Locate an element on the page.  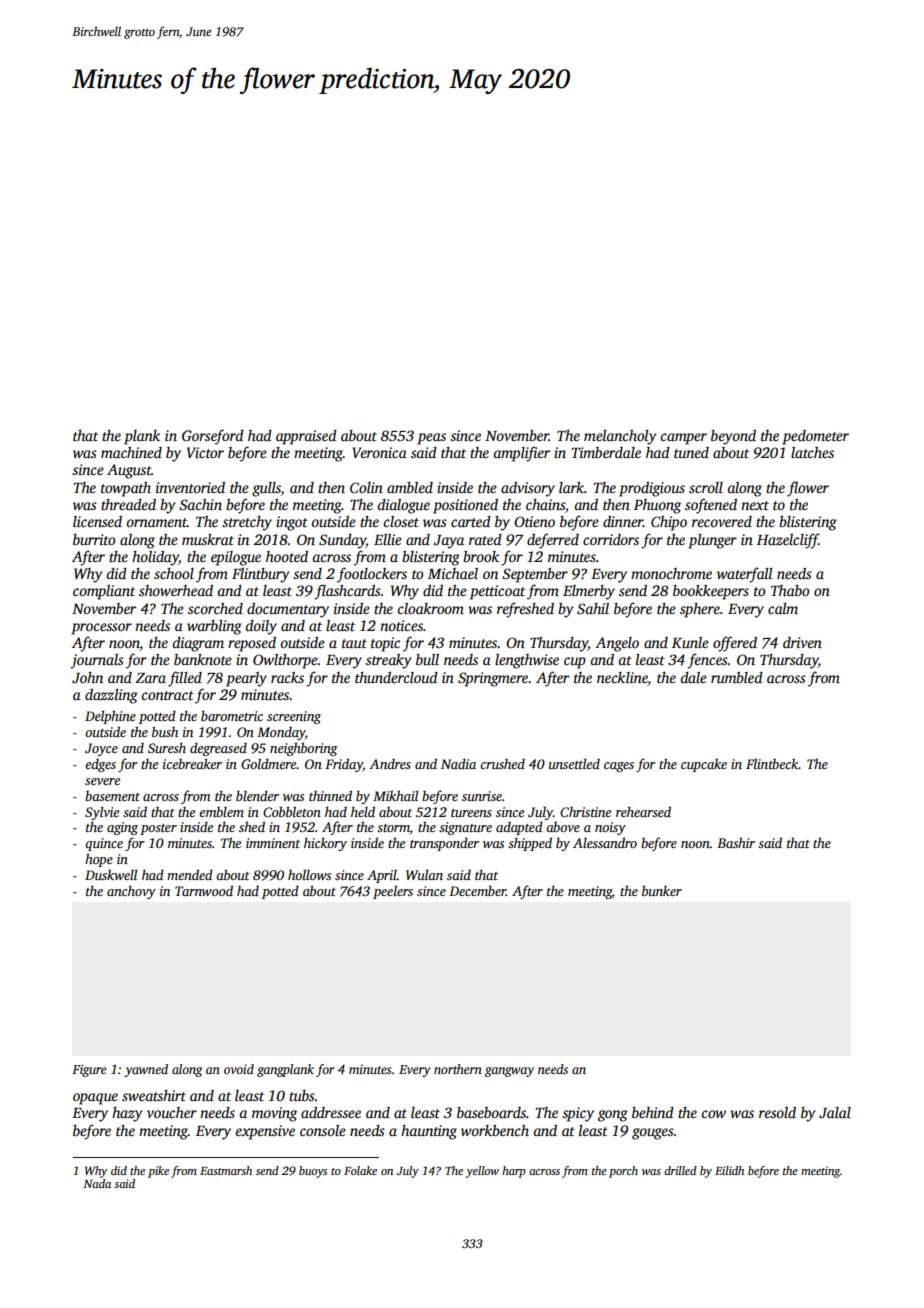
sunrise is located at coordinates (482, 796).
